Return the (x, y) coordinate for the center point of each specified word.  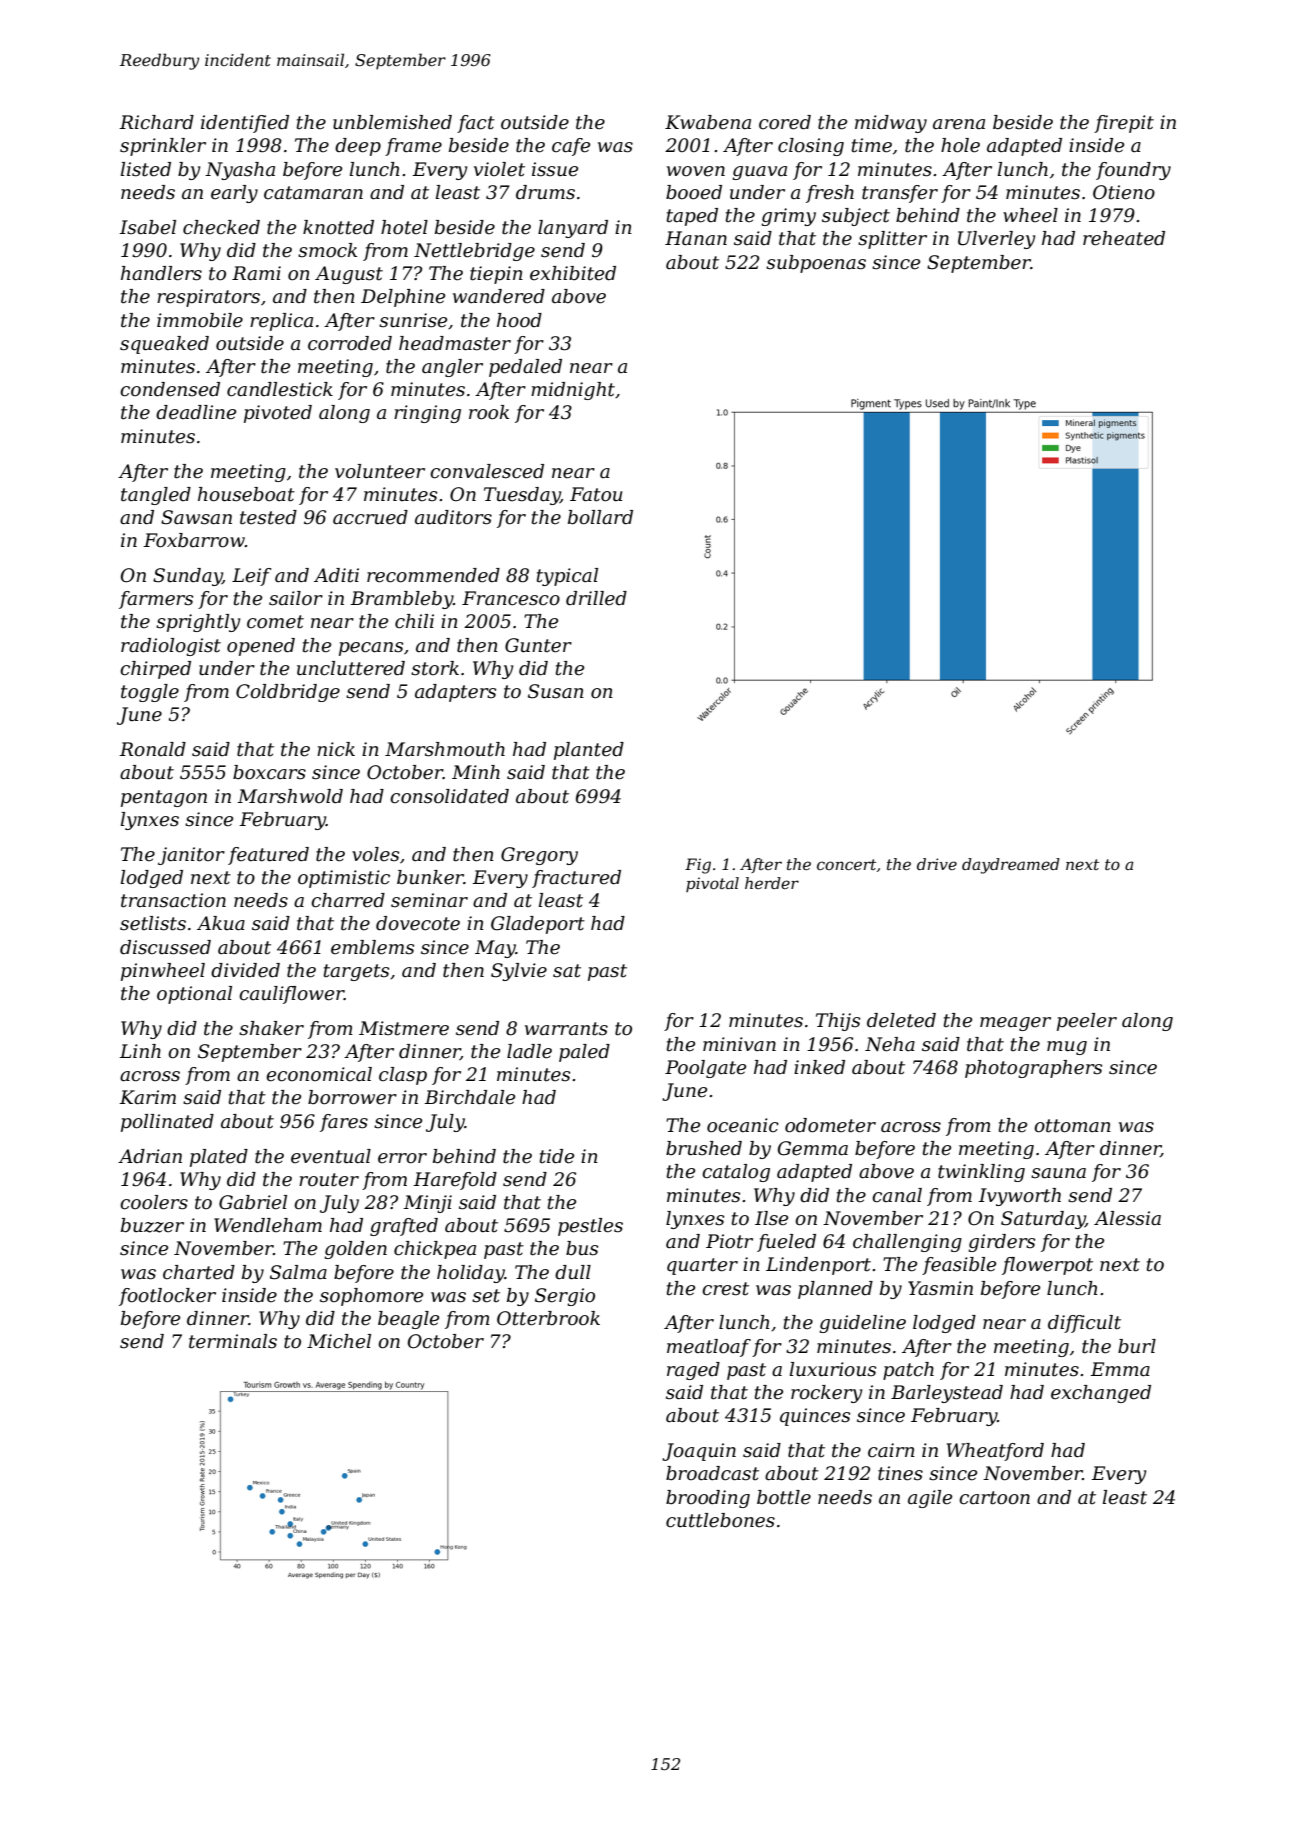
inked (819, 1067)
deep (358, 147)
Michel (339, 1341)
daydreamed (1011, 866)
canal (897, 1195)
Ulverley (996, 240)
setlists (153, 923)
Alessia (1127, 1218)
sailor (296, 598)
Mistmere (404, 1028)
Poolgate (705, 1069)
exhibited (573, 273)
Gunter (538, 645)
